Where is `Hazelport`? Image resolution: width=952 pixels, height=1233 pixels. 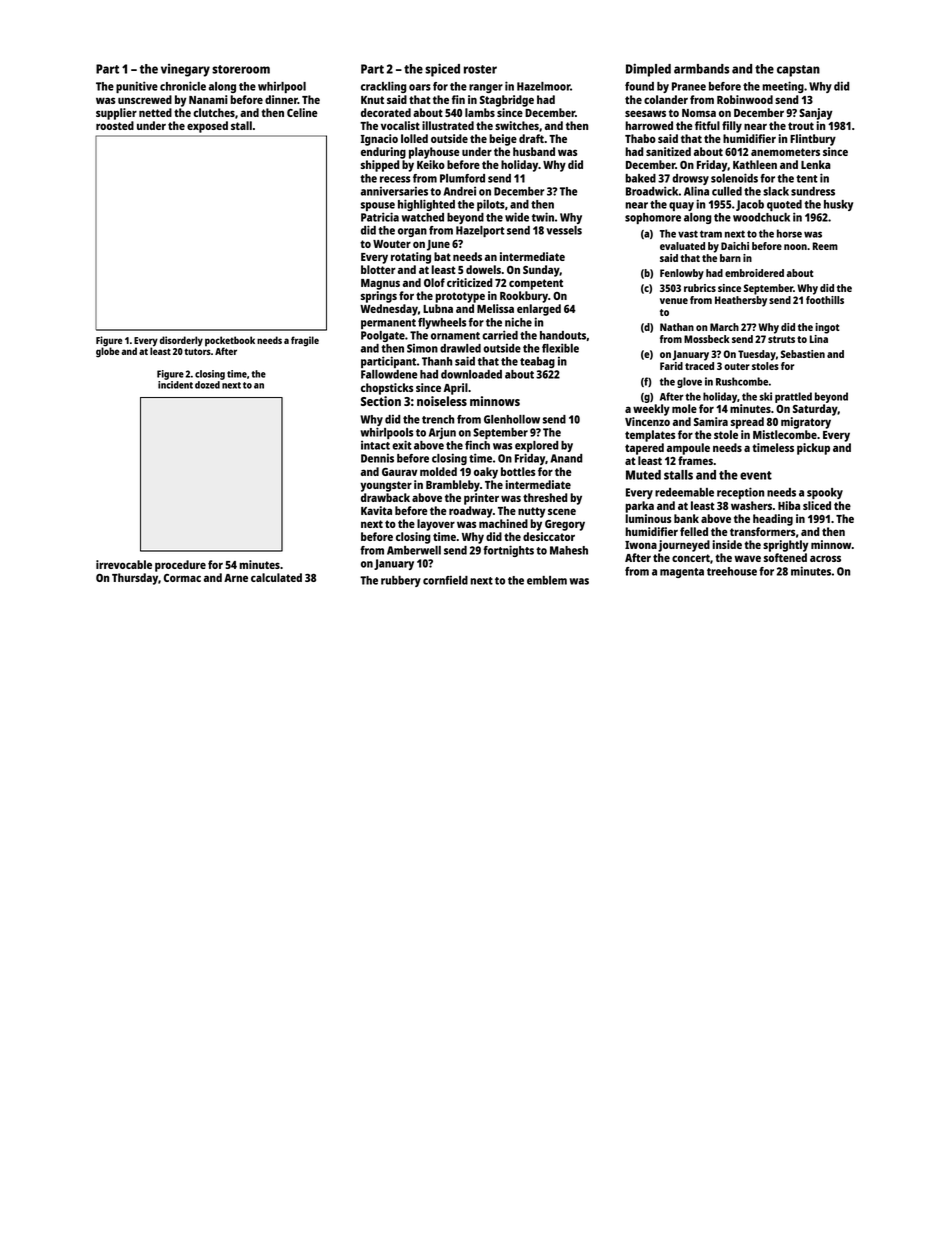
Hazelport is located at coordinates (480, 231).
